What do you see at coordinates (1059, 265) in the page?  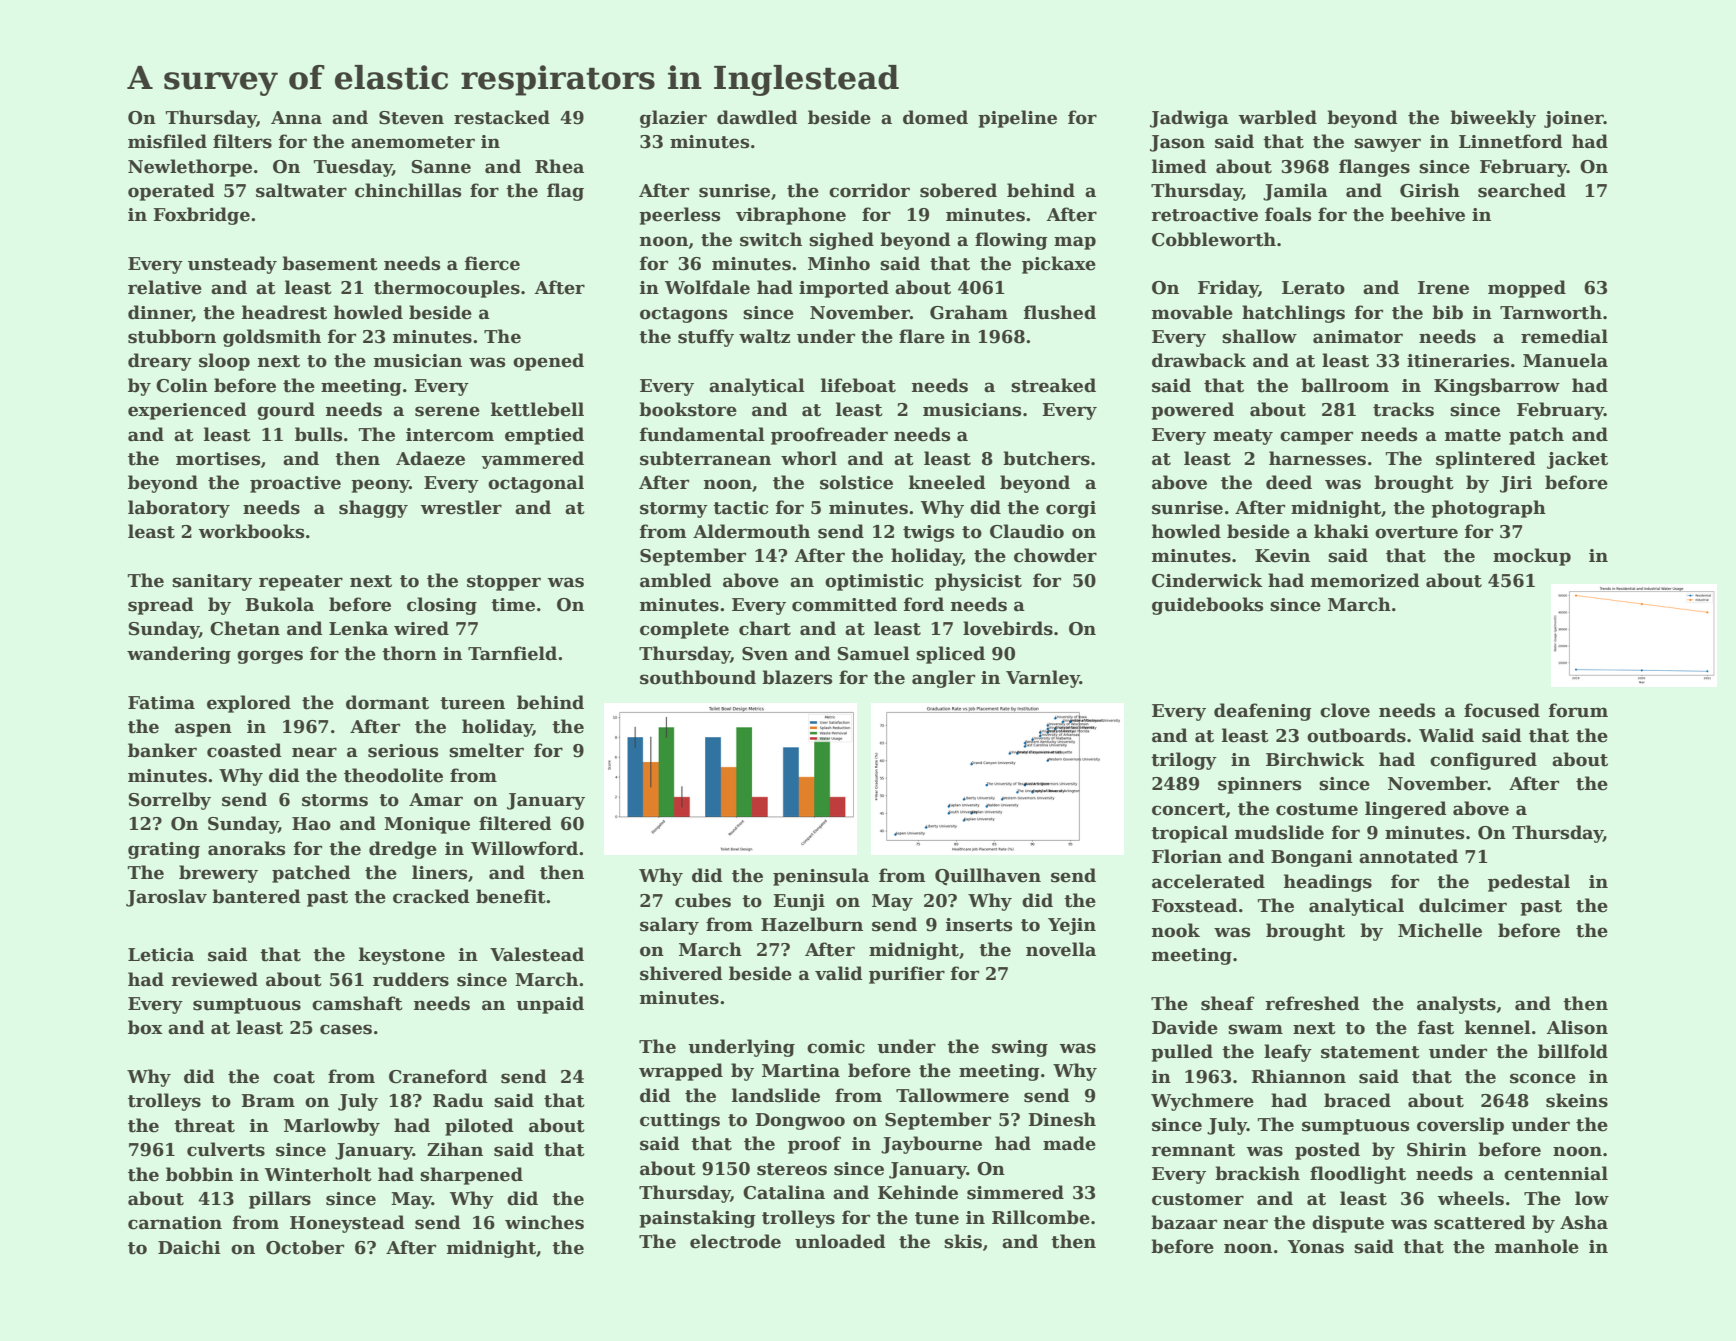 I see `pickaxe` at bounding box center [1059, 265].
